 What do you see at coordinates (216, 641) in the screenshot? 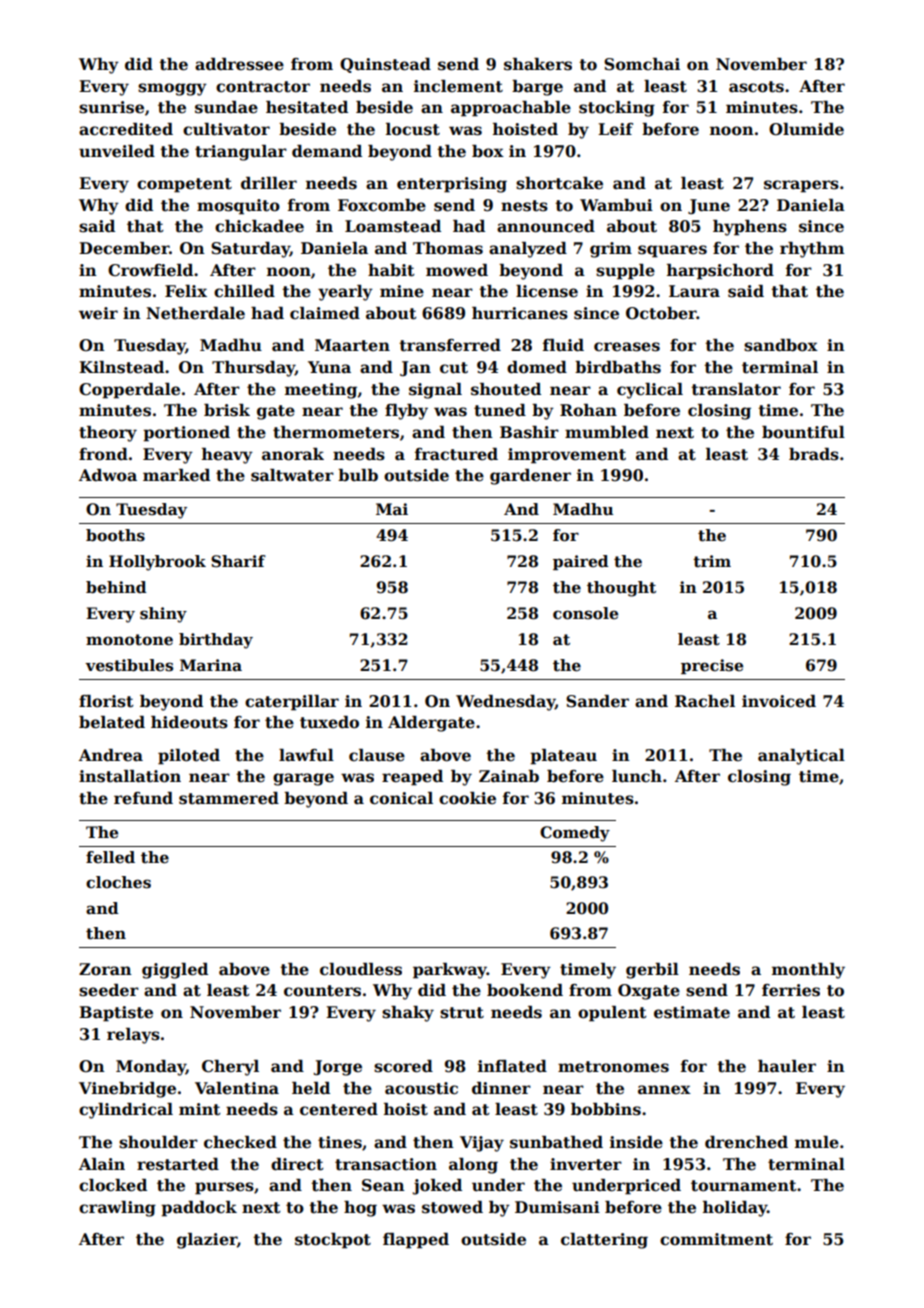
I see `birthday` at bounding box center [216, 641].
